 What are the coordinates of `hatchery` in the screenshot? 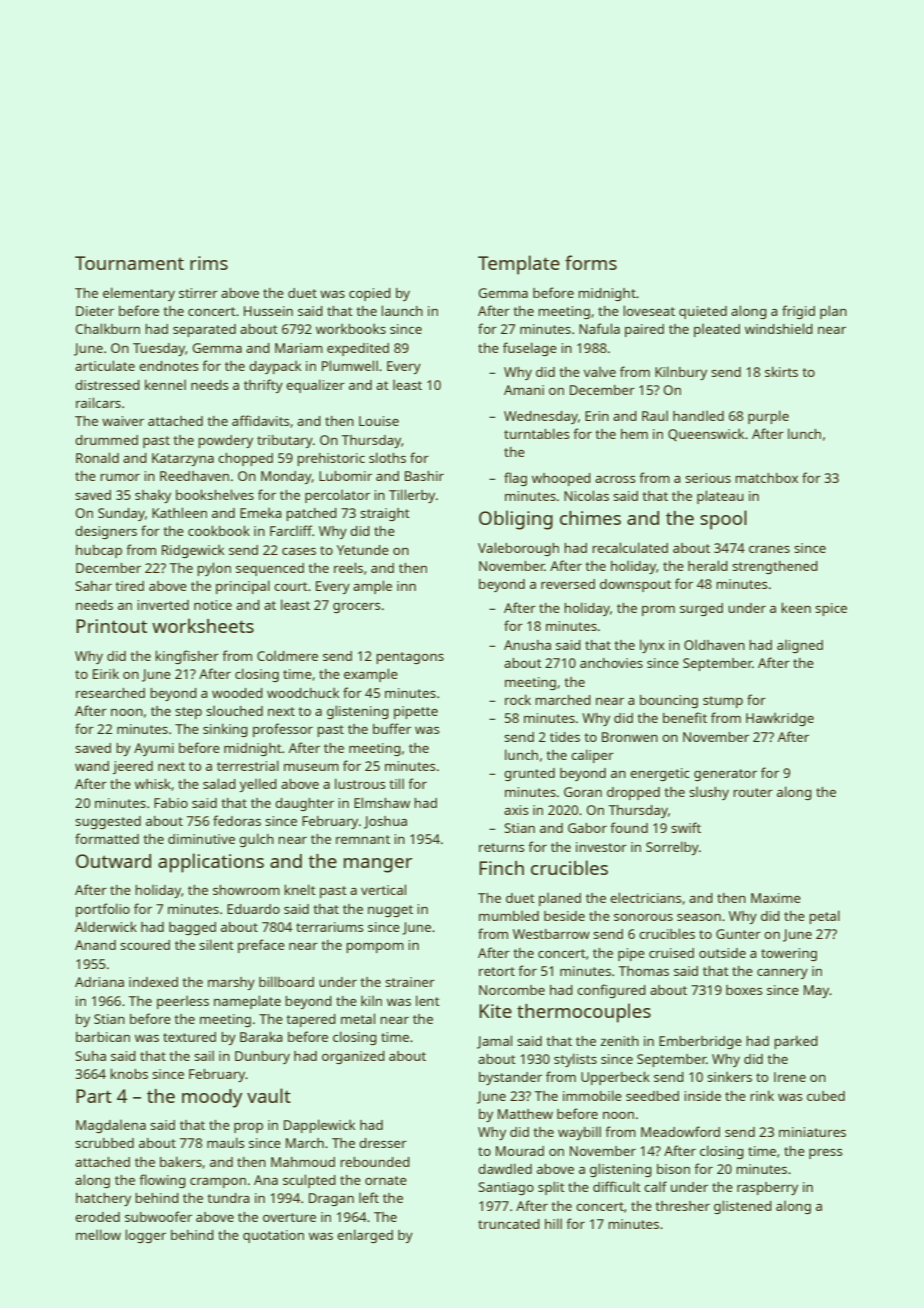 It's located at (103, 1199).
